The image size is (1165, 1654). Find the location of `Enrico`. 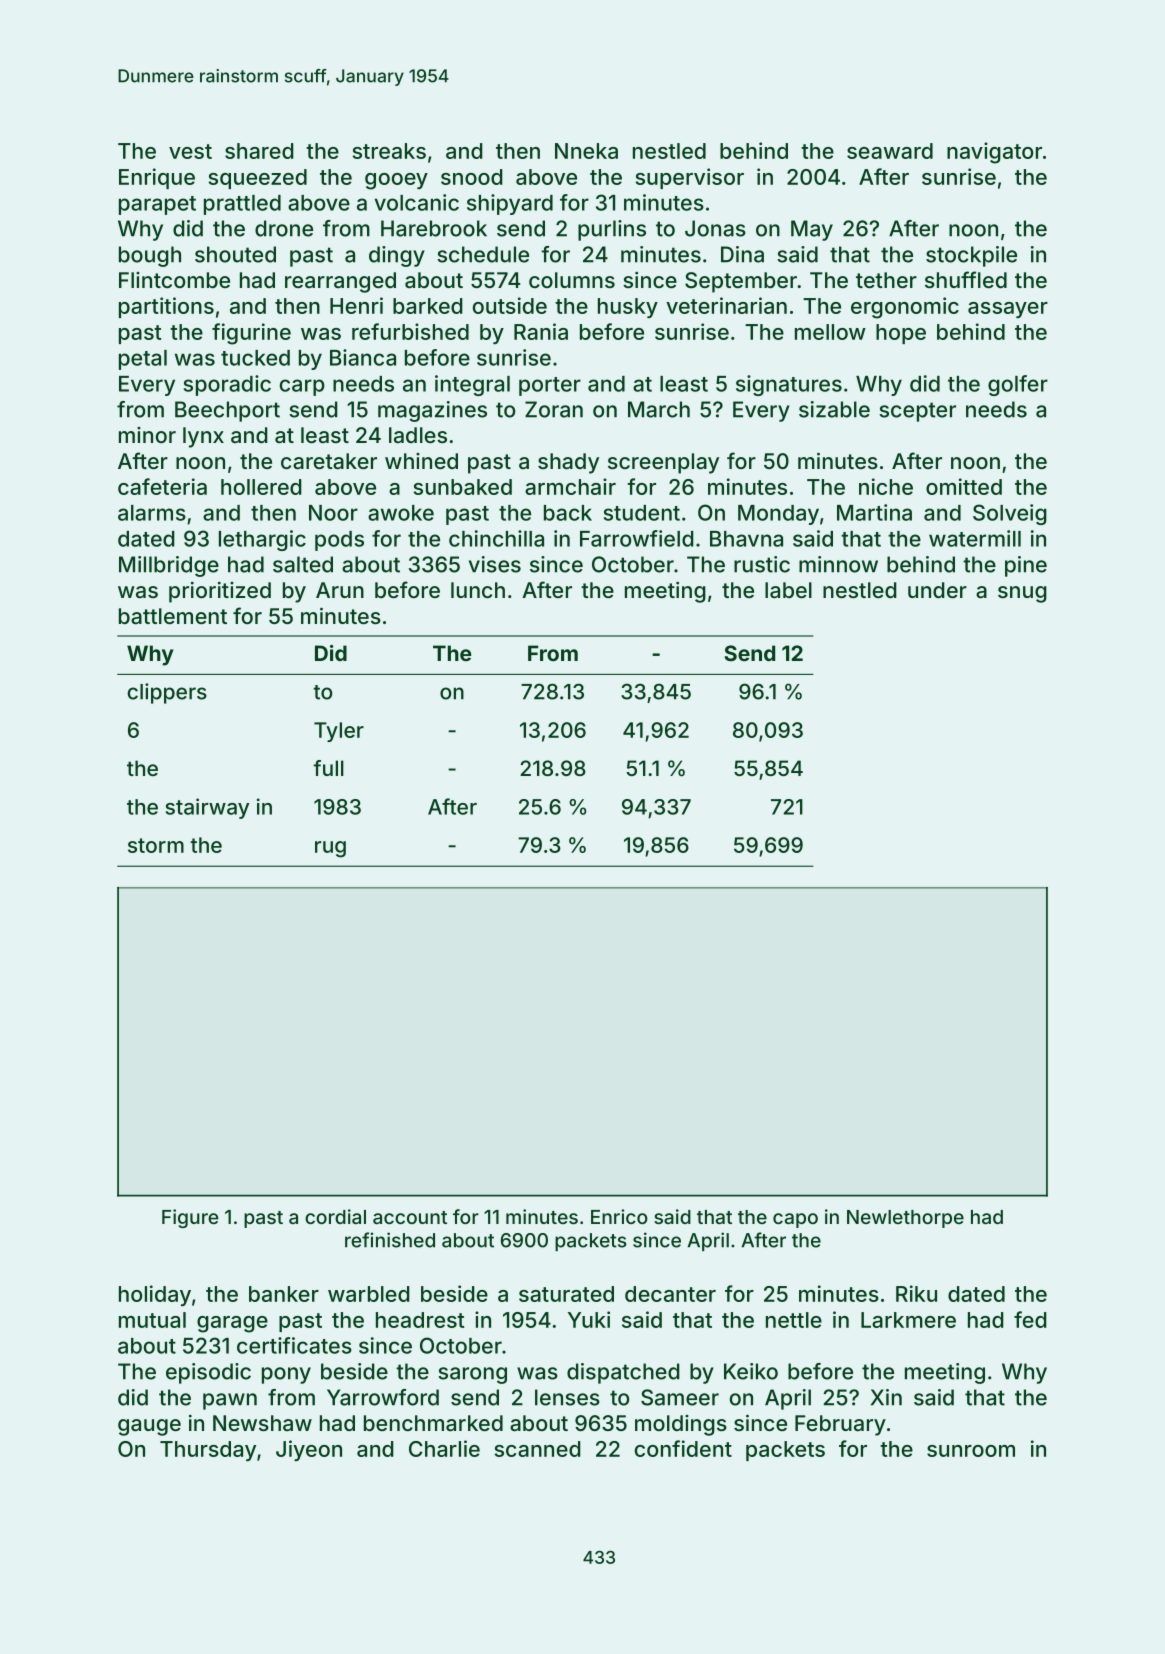

Enrico is located at coordinates (619, 1216).
